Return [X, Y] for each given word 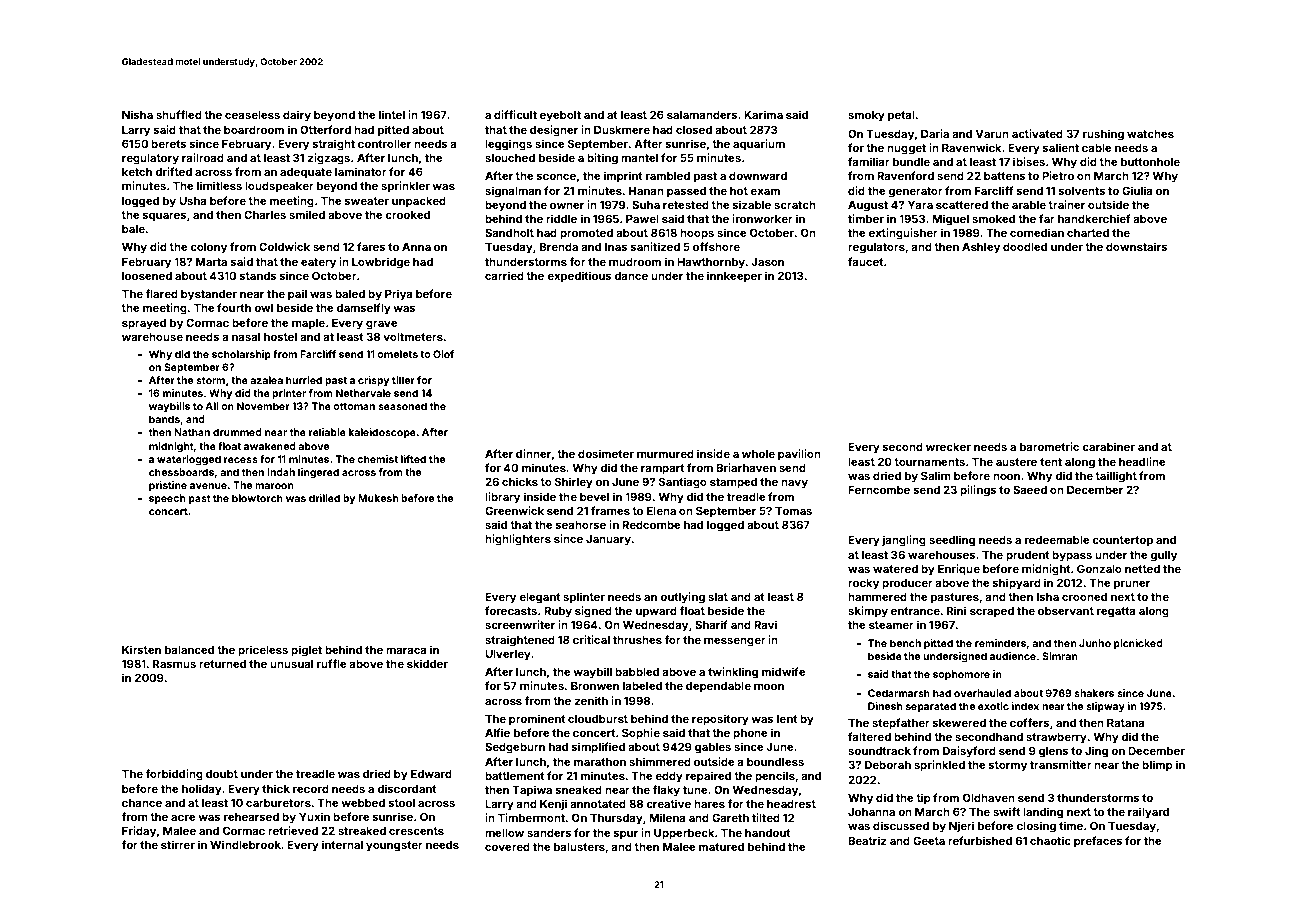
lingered [318, 473]
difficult [515, 114]
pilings [978, 491]
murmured [665, 454]
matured [721, 847]
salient [1061, 147]
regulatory [150, 159]
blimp [1157, 766]
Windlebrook [245, 844]
